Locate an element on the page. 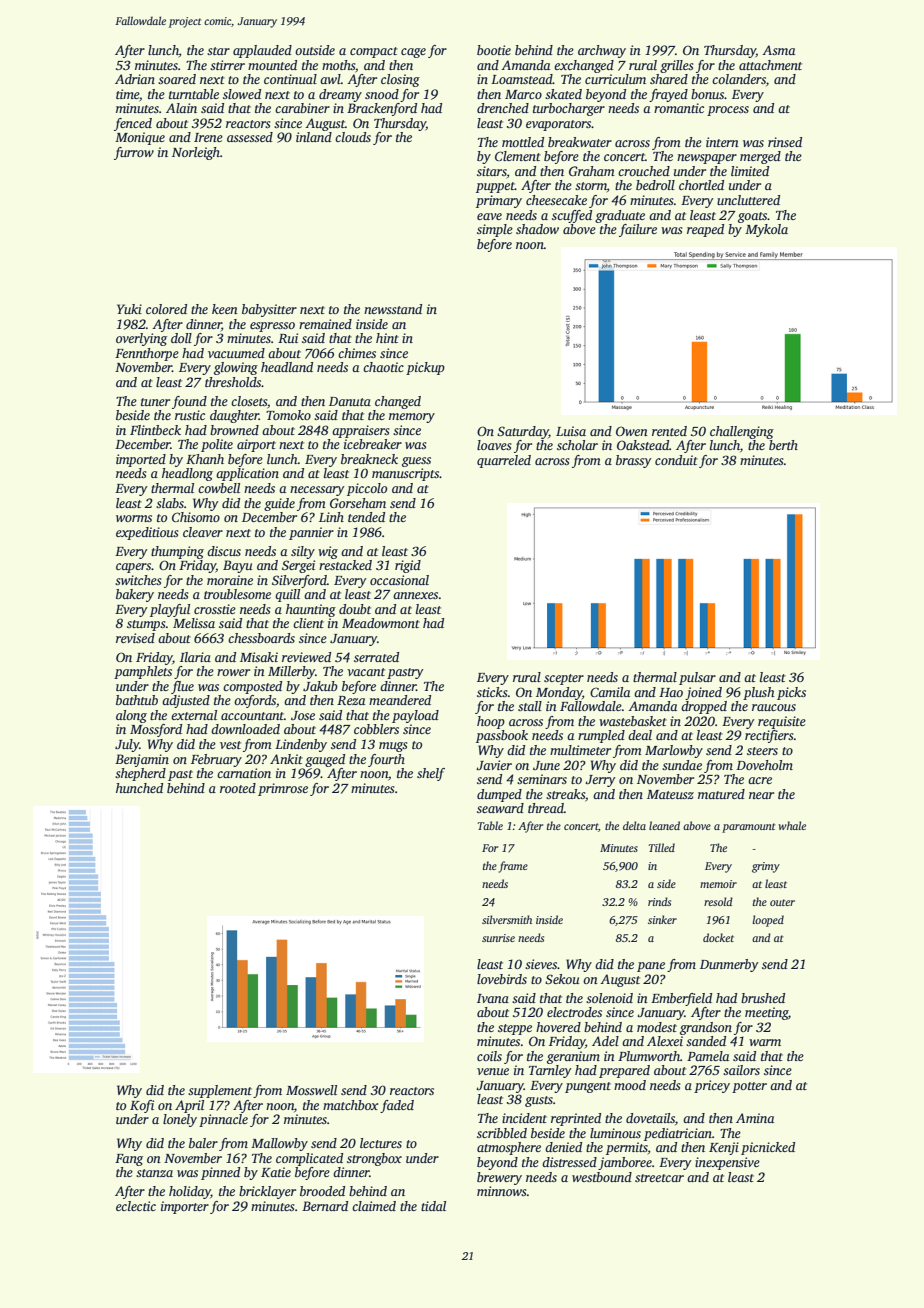 The height and width of the document is (1308, 924). memoir is located at coordinates (718, 884).
